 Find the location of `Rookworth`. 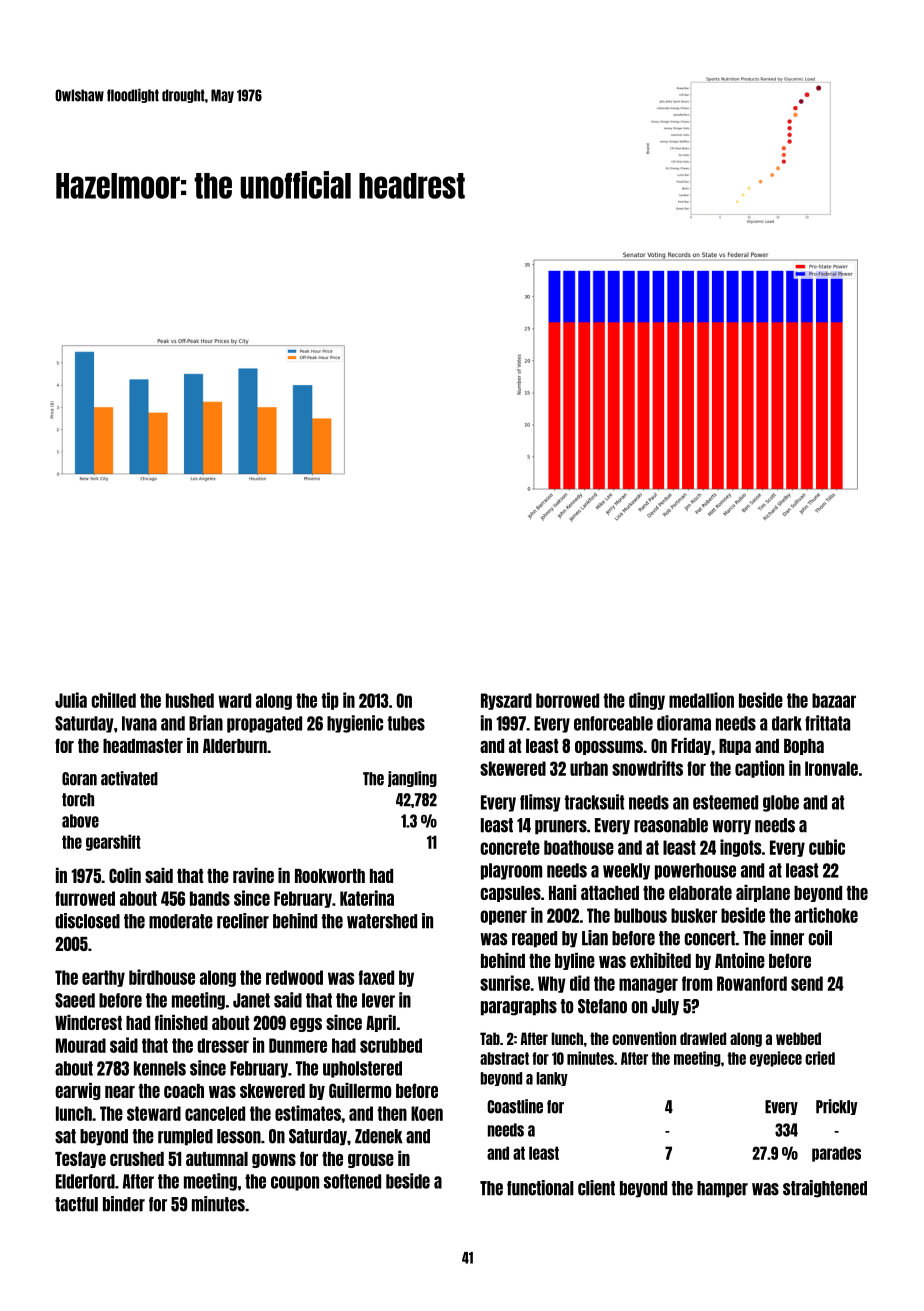

Rookworth is located at coordinates (330, 876).
